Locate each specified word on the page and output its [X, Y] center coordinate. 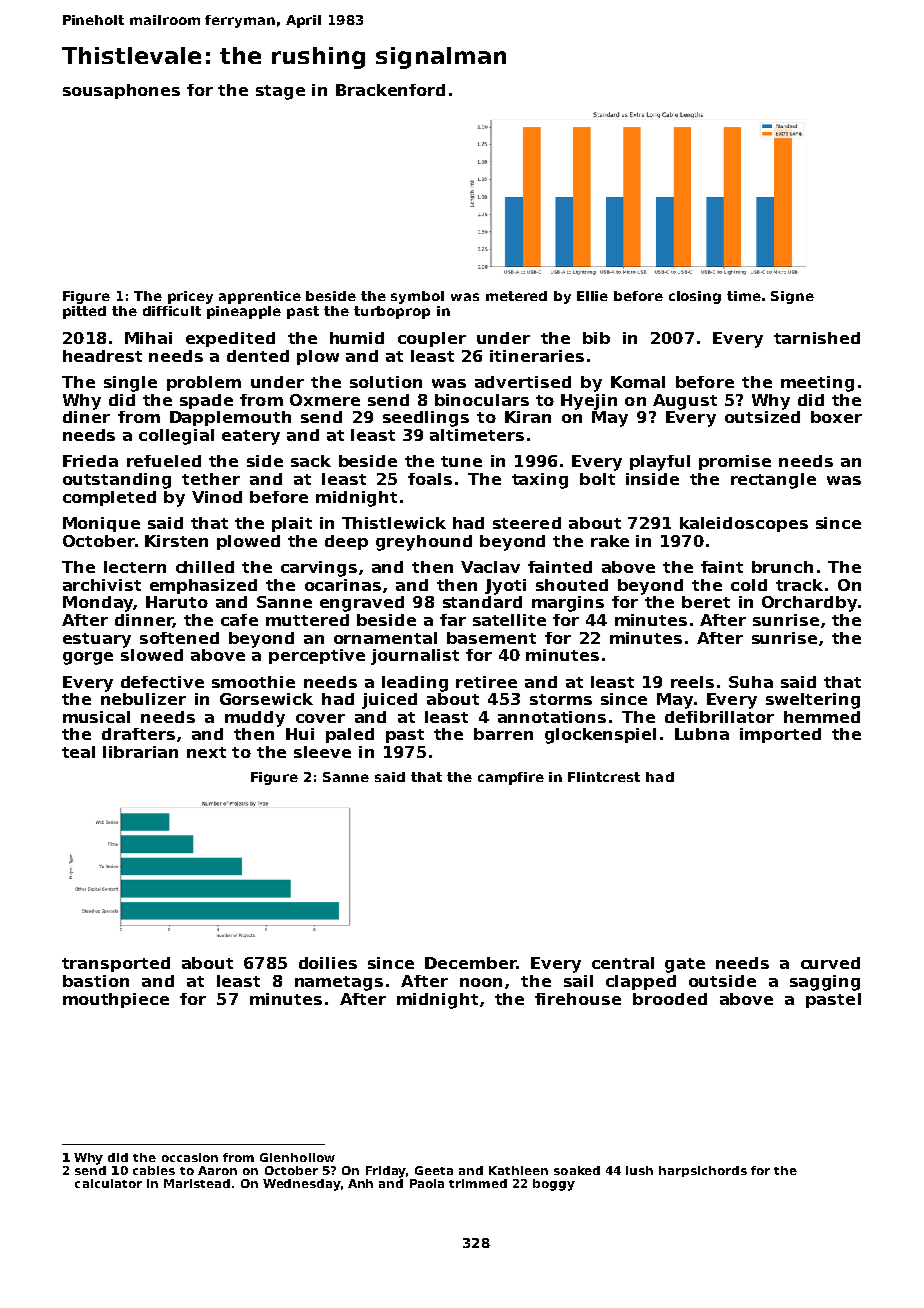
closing [695, 297]
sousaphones [121, 91]
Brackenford [390, 90]
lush [639, 1170]
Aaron [217, 1170]
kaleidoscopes [744, 524]
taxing [540, 481]
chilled [205, 567]
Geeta [434, 1170]
